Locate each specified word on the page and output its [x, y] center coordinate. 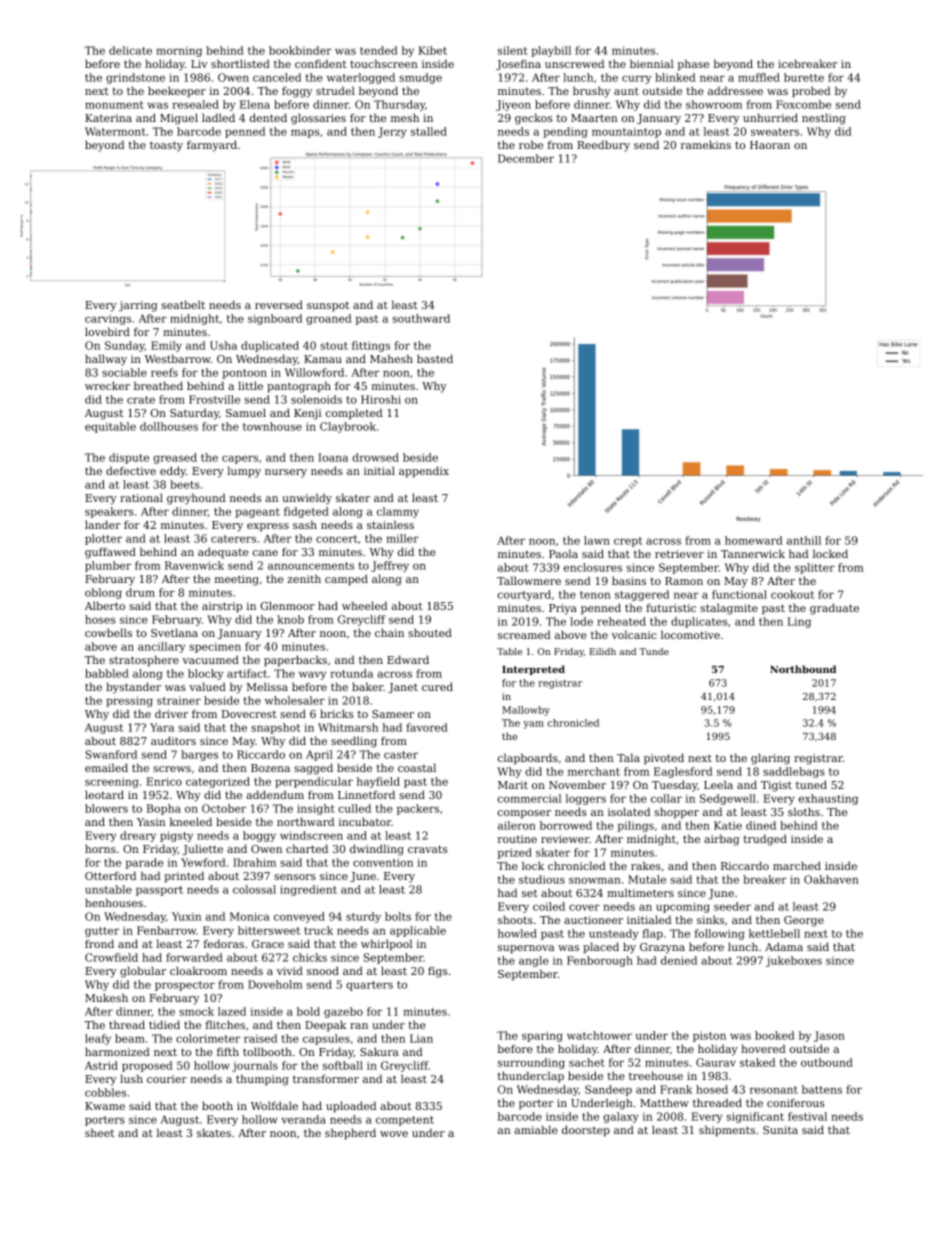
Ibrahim [254, 862]
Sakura [379, 1051]
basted [435, 358]
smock [196, 1011]
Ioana [333, 457]
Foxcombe [803, 104]
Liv [199, 64]
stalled [429, 131]
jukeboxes [794, 961]
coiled [549, 906]
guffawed [110, 553]
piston [709, 1036]
